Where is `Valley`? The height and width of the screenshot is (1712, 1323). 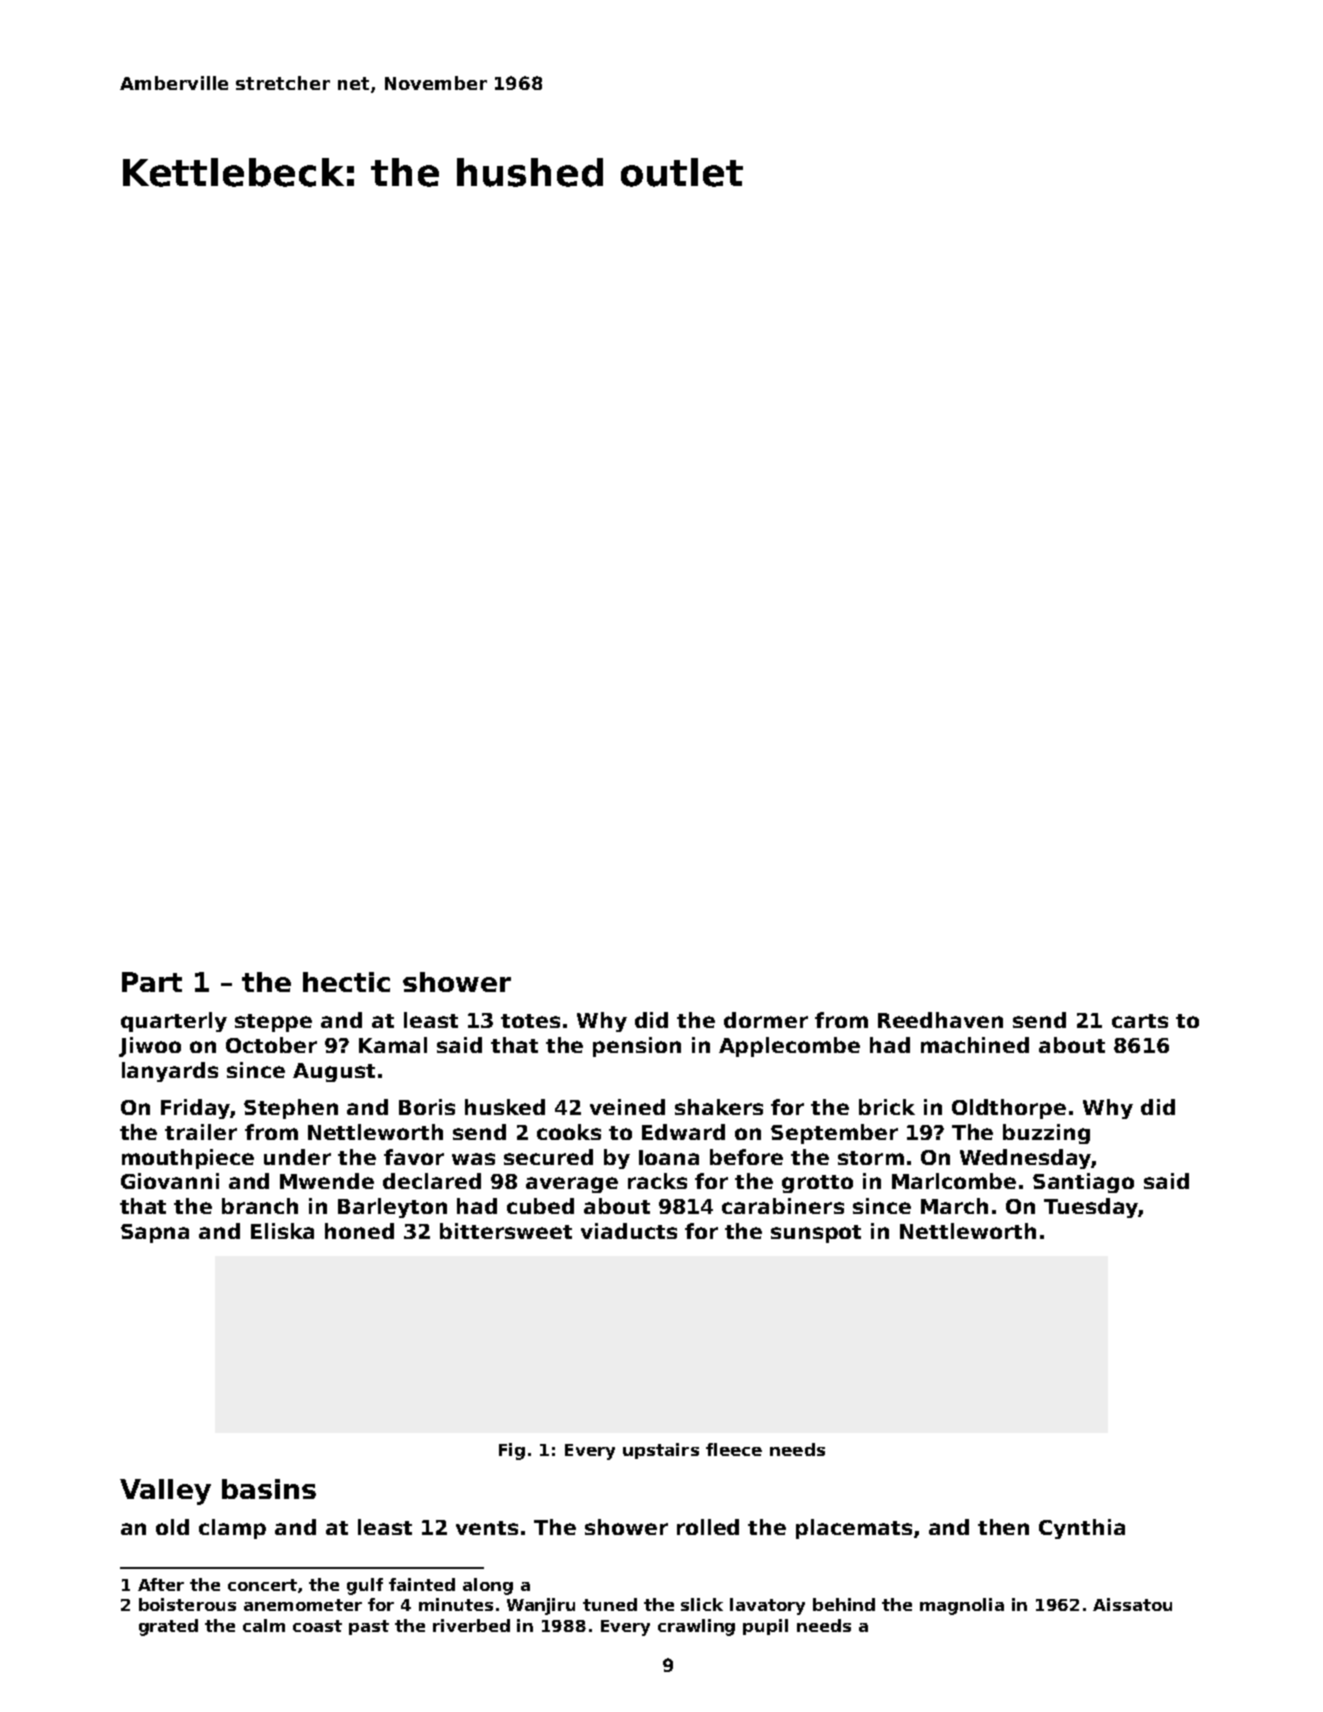
Valley is located at coordinates (165, 1492).
